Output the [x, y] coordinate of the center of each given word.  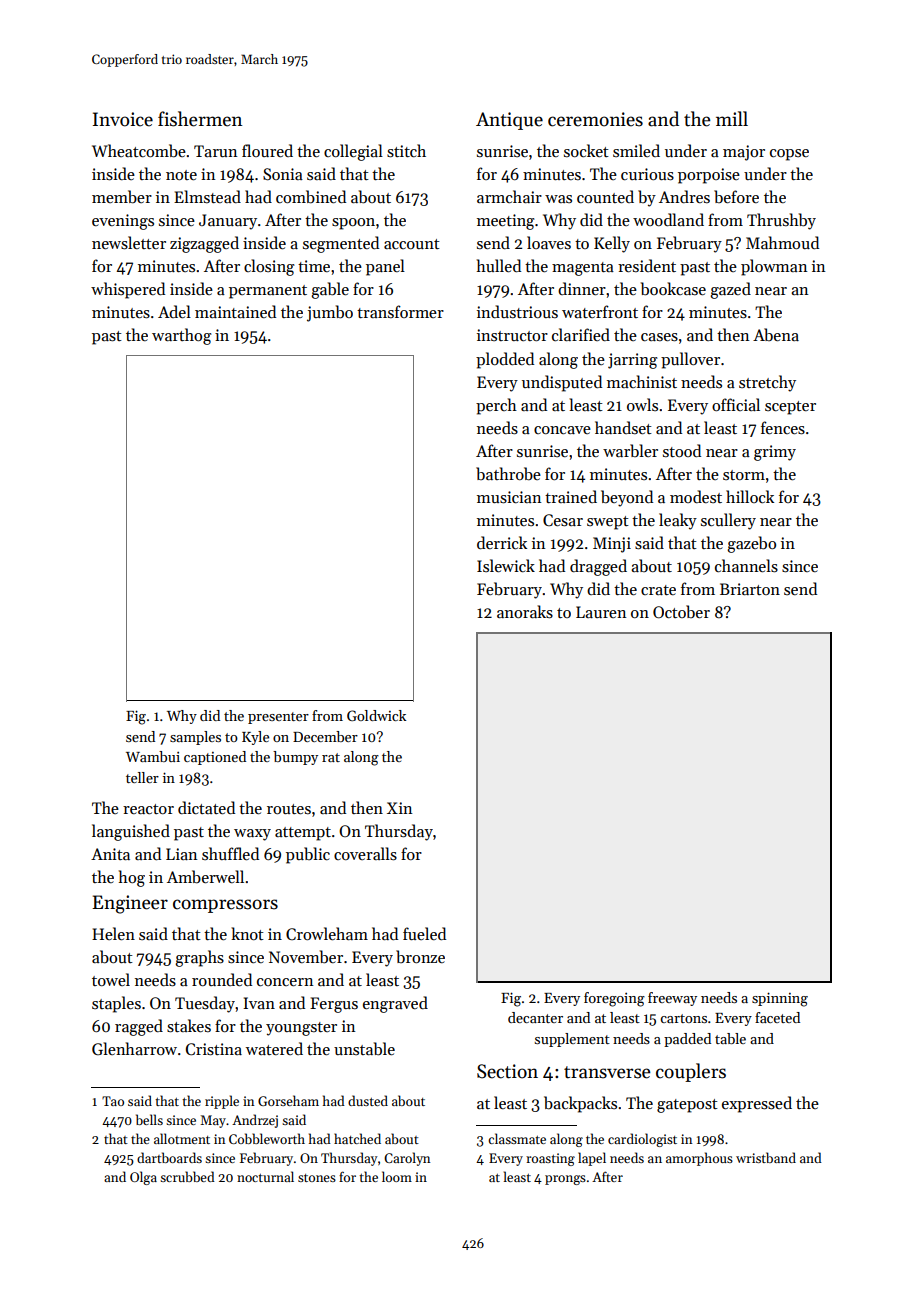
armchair [509, 196]
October [681, 612]
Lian [181, 854]
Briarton [750, 589]
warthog [182, 336]
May [213, 1121]
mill [732, 118]
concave [562, 430]
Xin [399, 808]
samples [195, 738]
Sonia [283, 174]
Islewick [506, 565]
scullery [728, 521]
